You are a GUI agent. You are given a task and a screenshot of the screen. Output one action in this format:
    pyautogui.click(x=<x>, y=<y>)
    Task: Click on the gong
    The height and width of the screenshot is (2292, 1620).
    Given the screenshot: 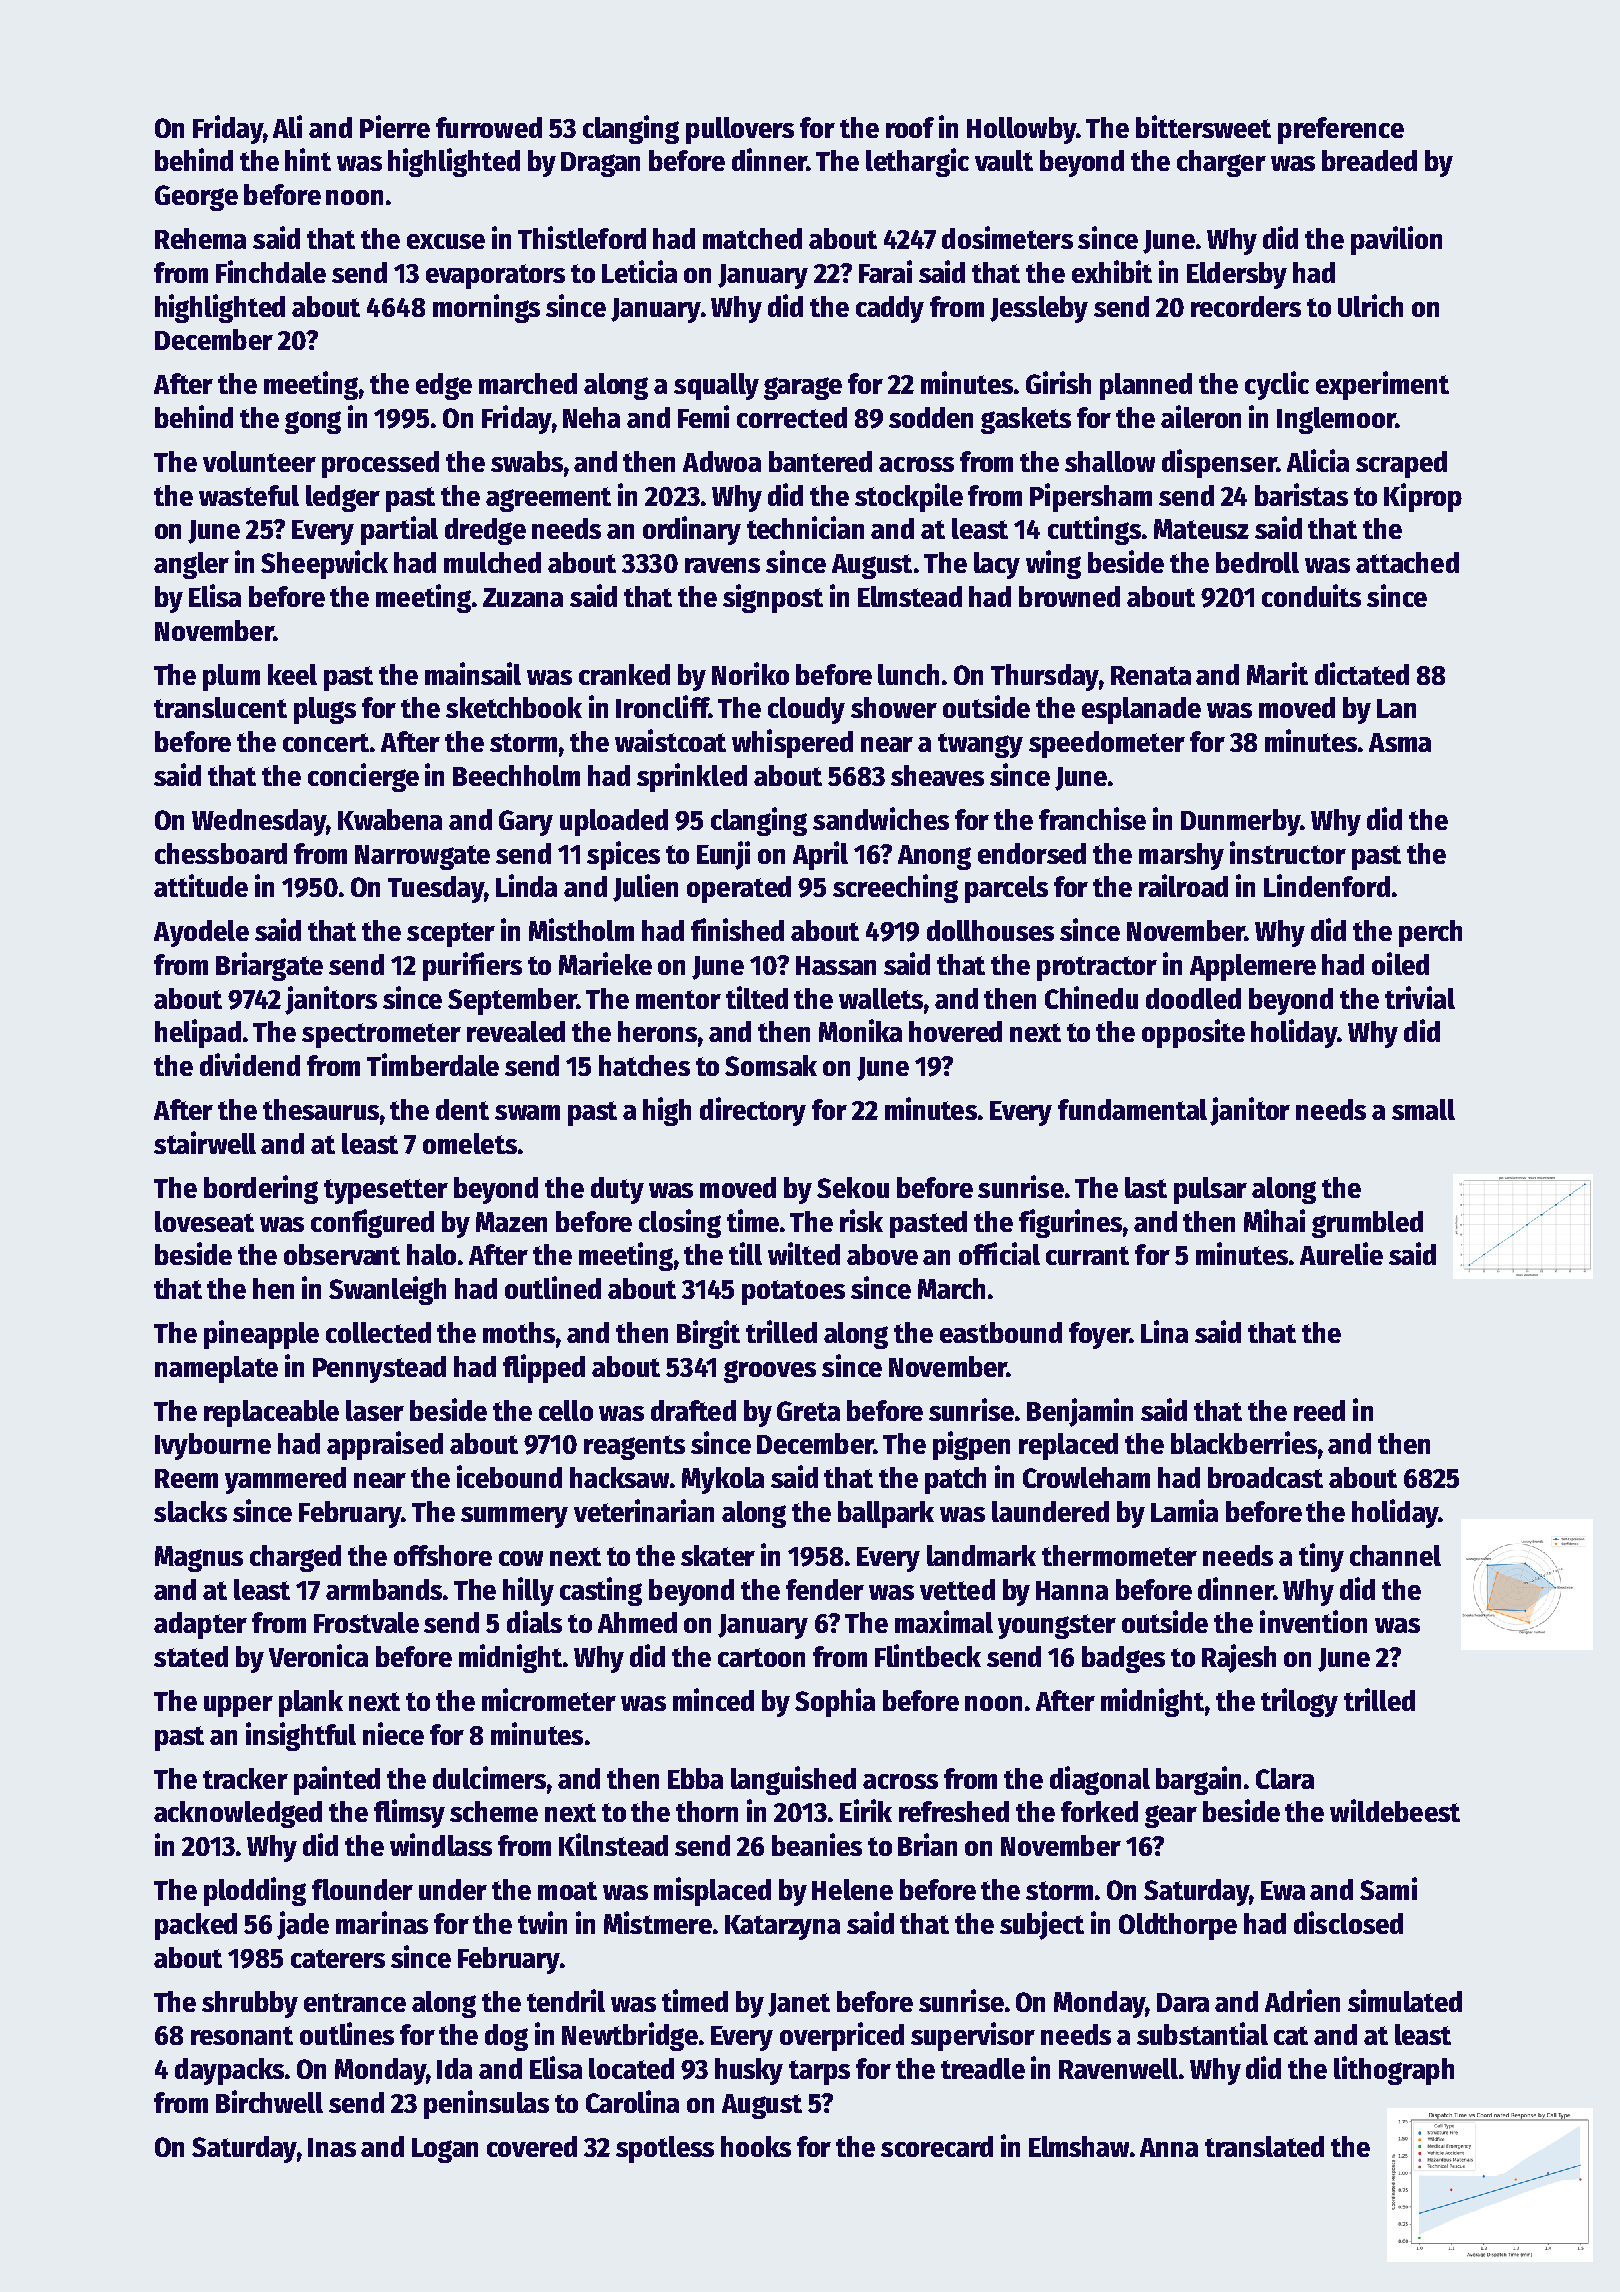 What is the action you would take?
    pyautogui.click(x=313, y=422)
